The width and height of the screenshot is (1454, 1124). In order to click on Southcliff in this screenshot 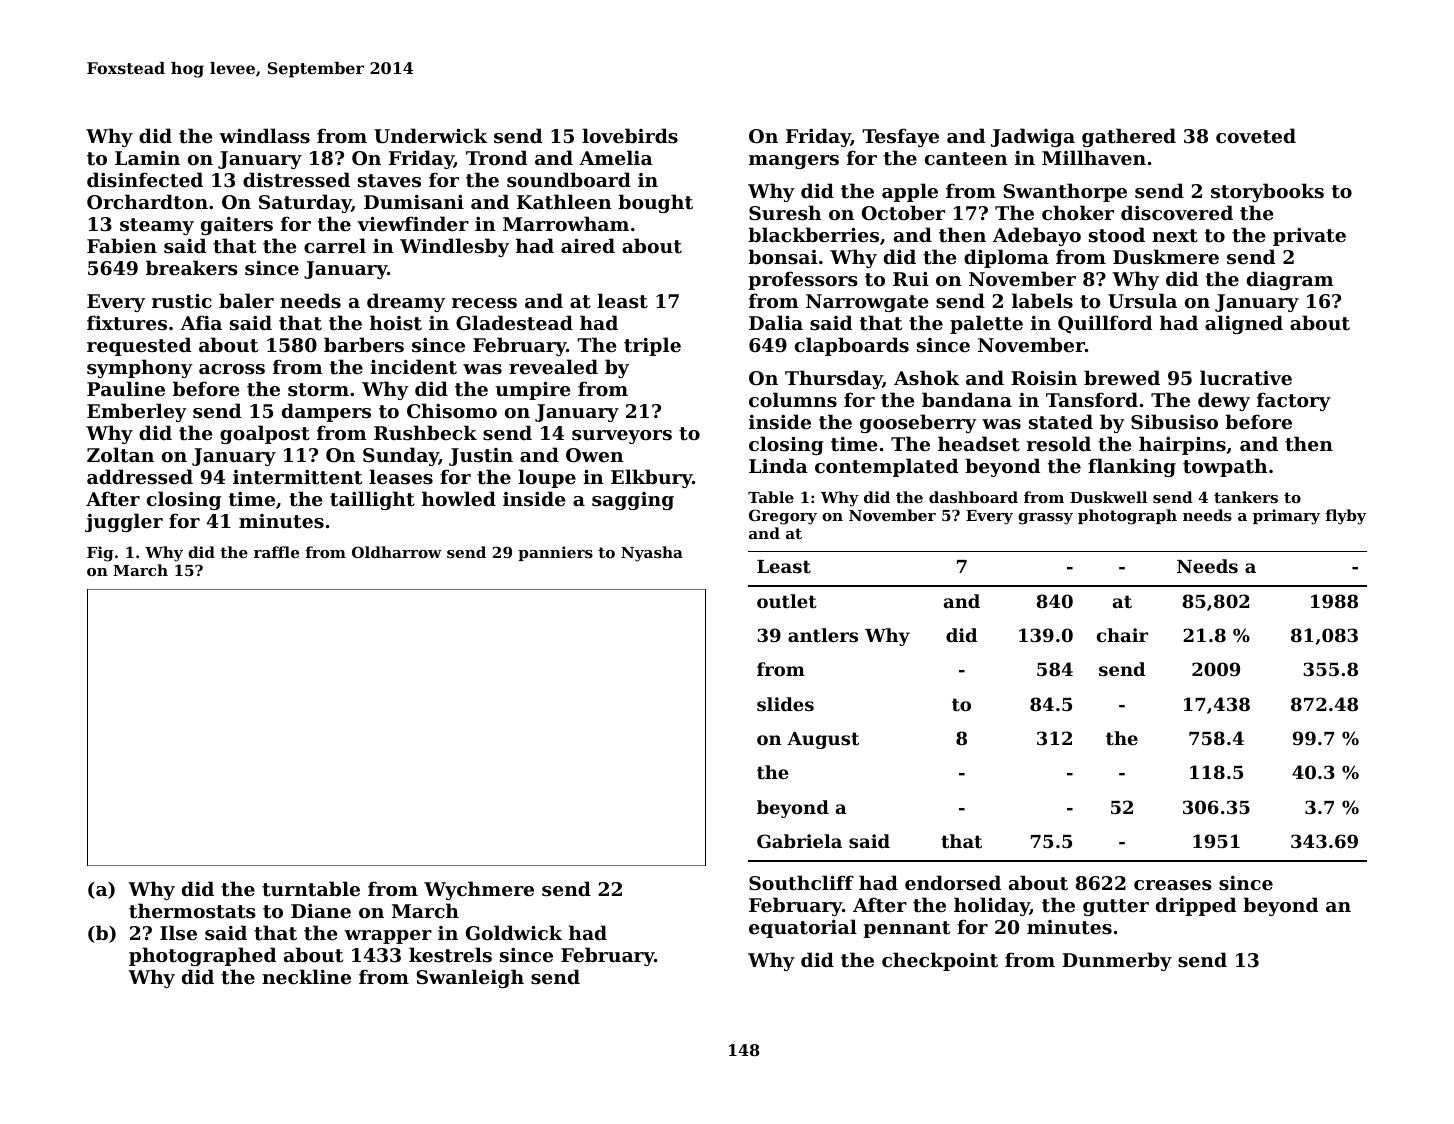, I will do `click(801, 883)`.
